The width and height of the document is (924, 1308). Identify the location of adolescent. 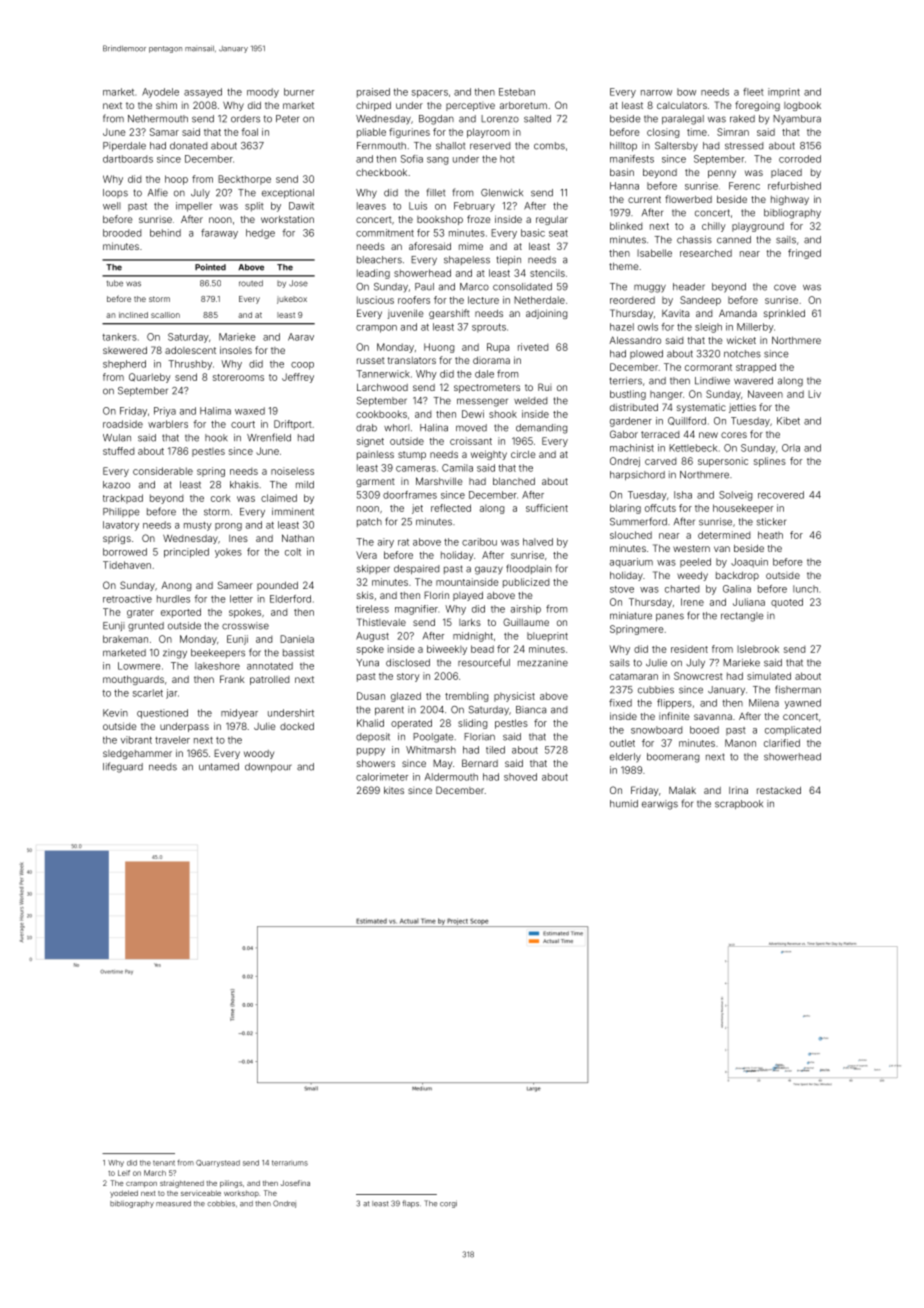
(190, 350).
